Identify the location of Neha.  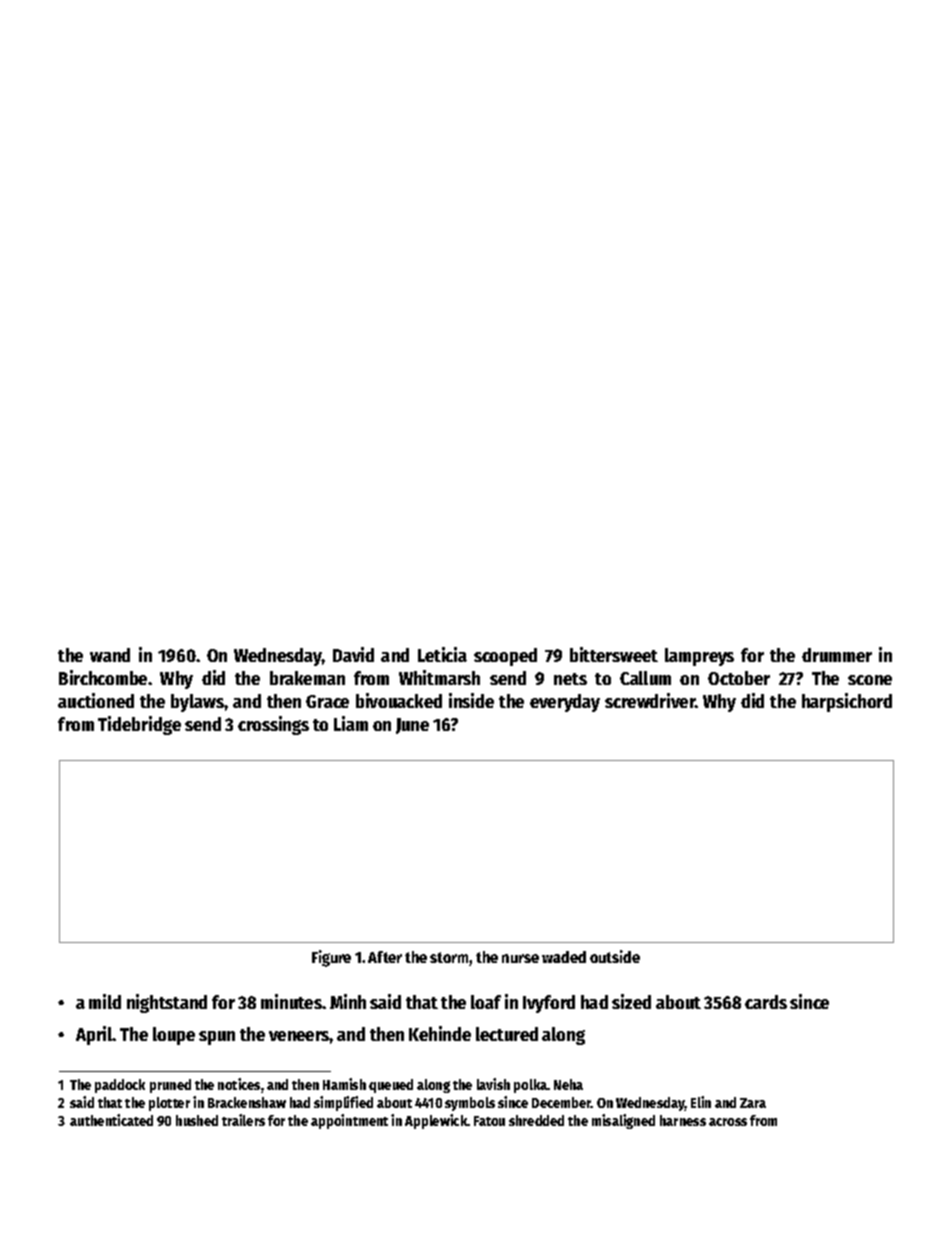
(568, 1084).
